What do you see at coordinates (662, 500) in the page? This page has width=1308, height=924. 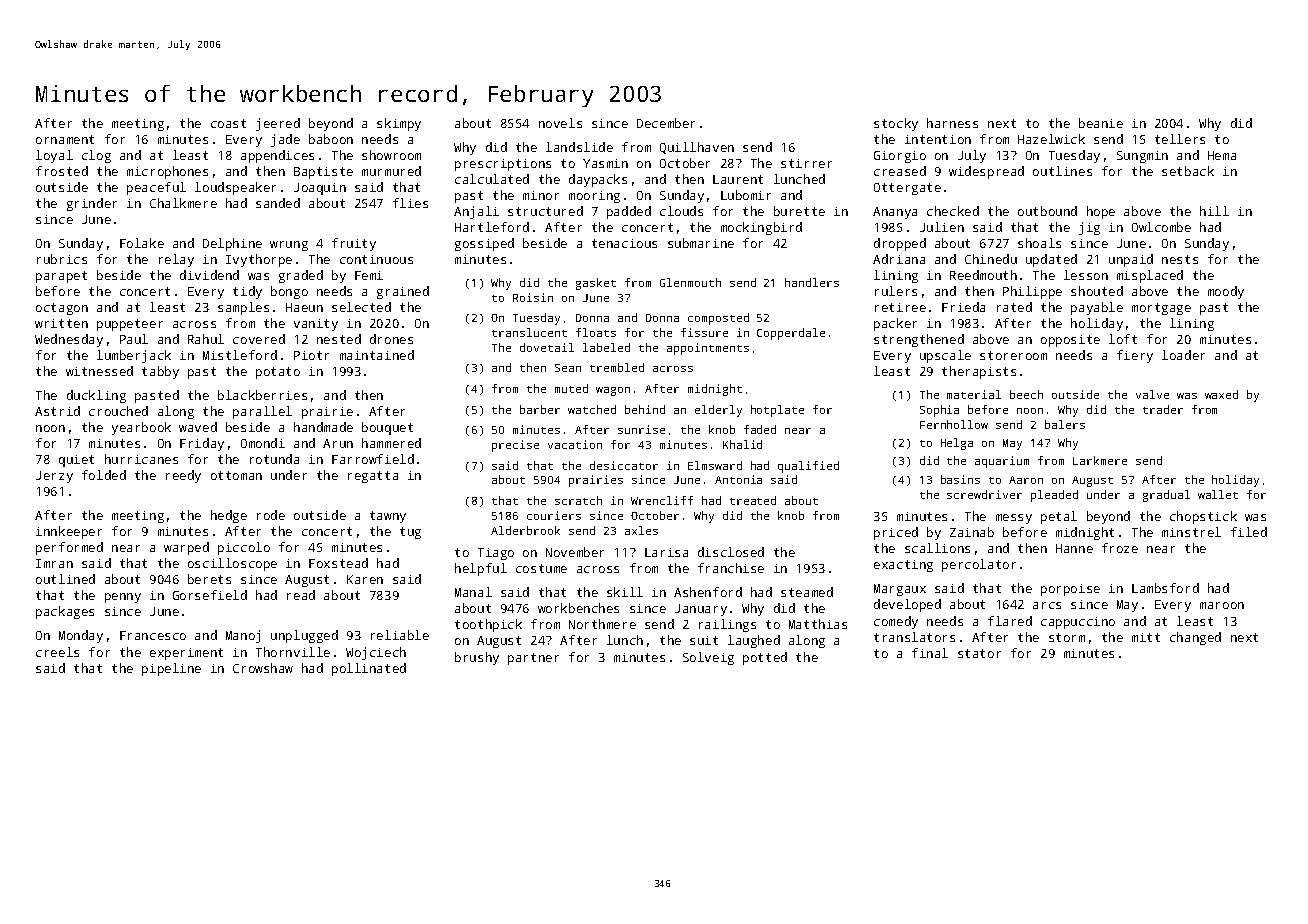 I see `Wrencliff` at bounding box center [662, 500].
